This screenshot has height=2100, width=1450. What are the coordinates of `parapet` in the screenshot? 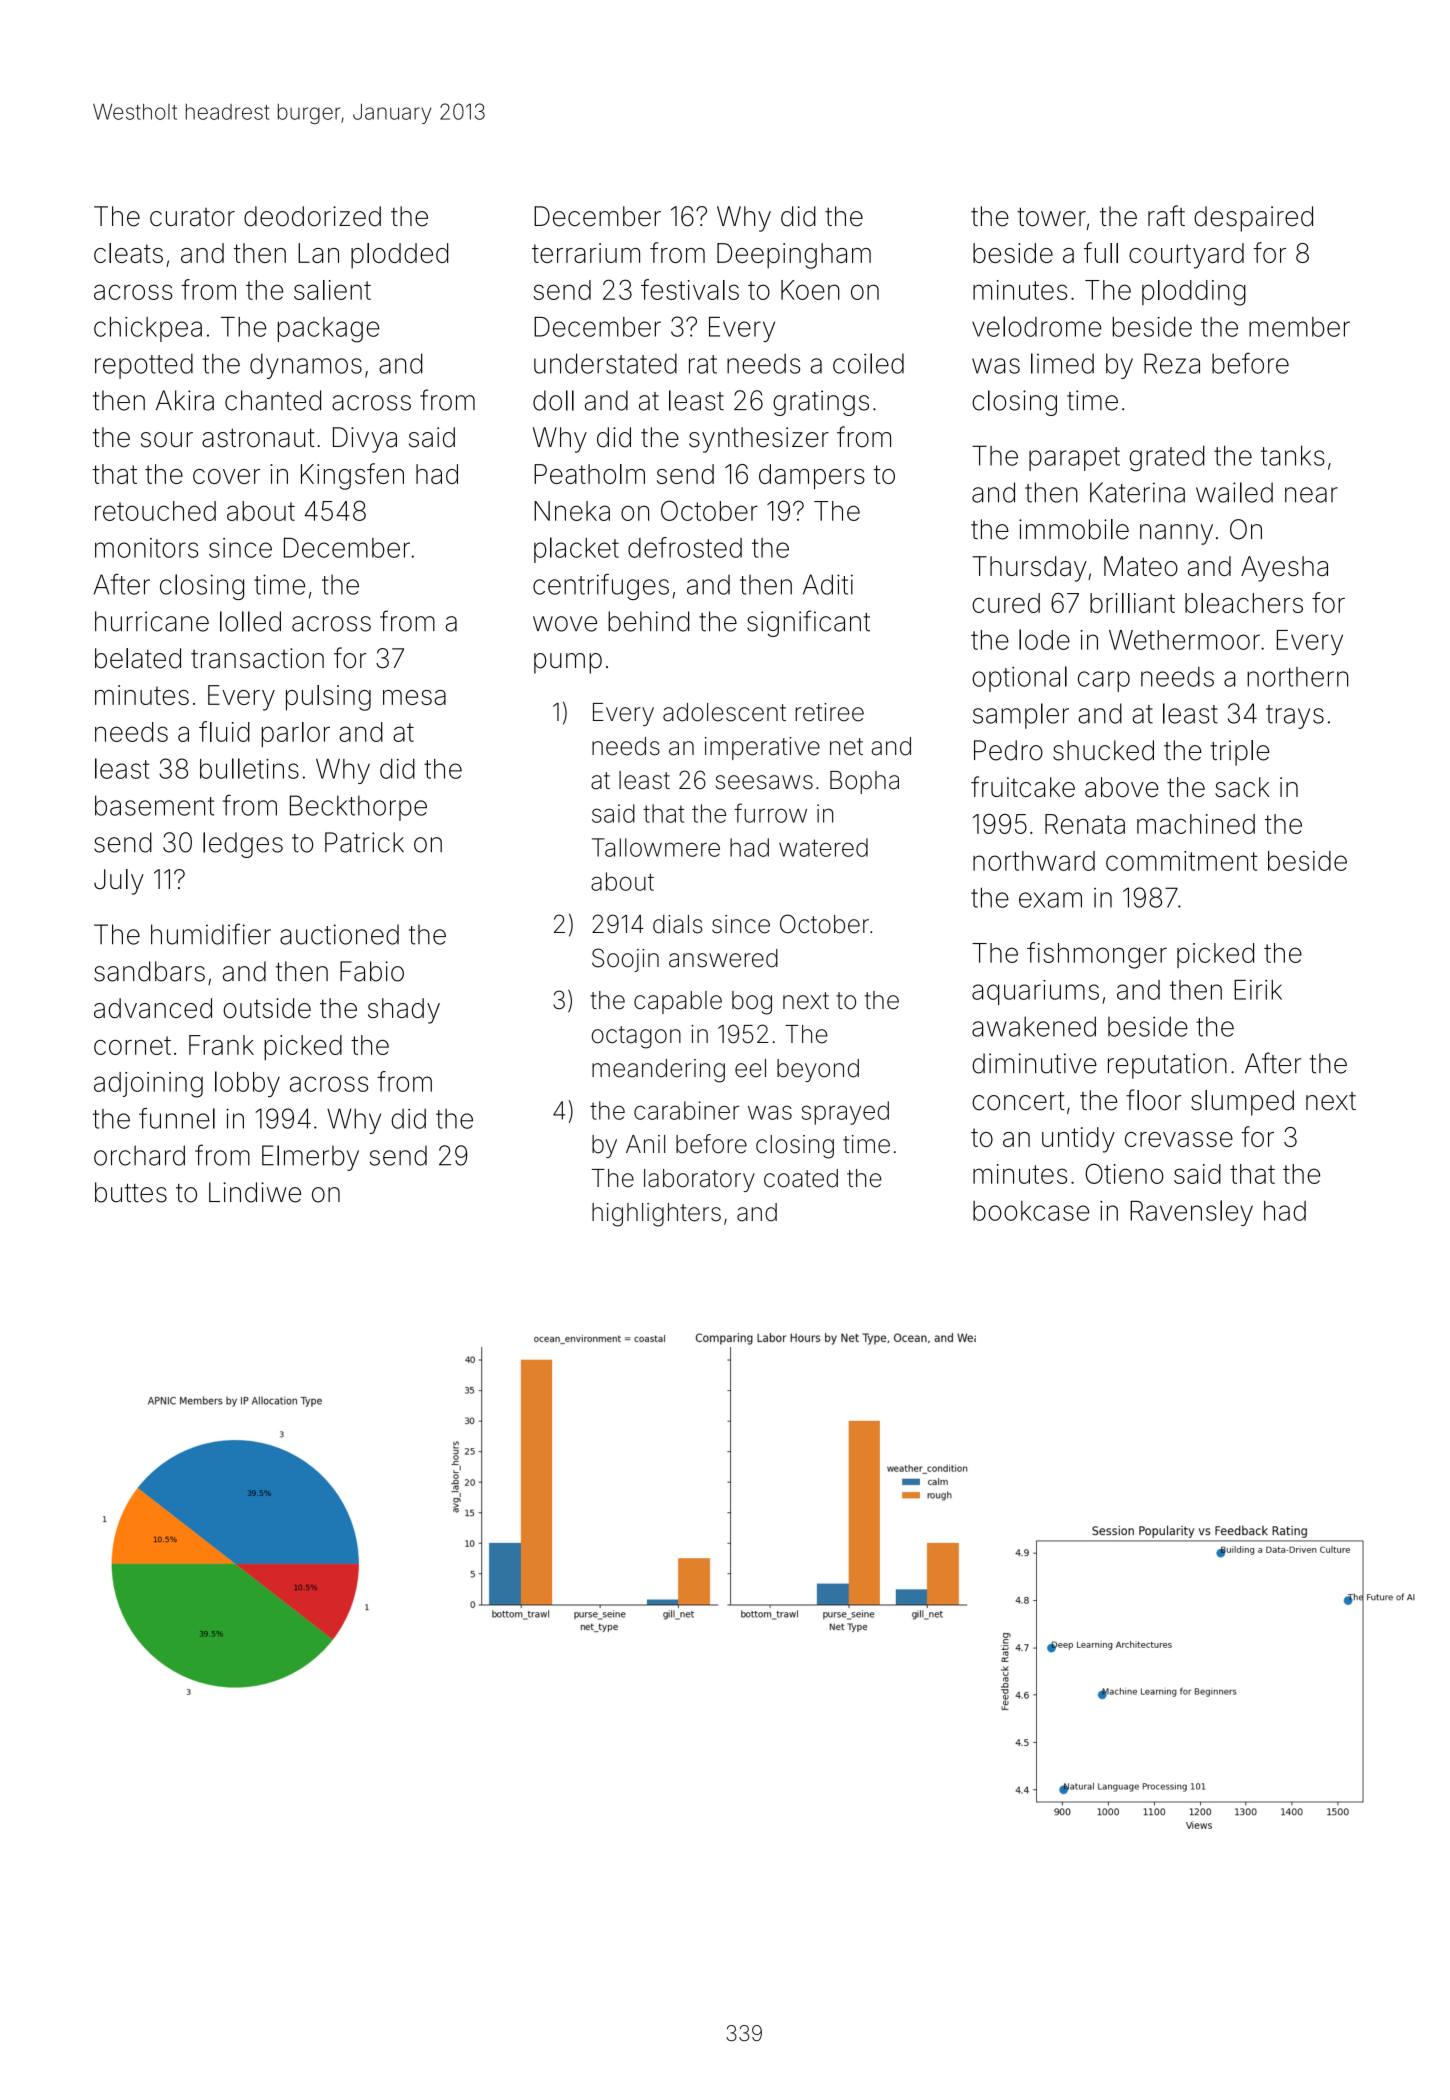 It's located at (1074, 459).
